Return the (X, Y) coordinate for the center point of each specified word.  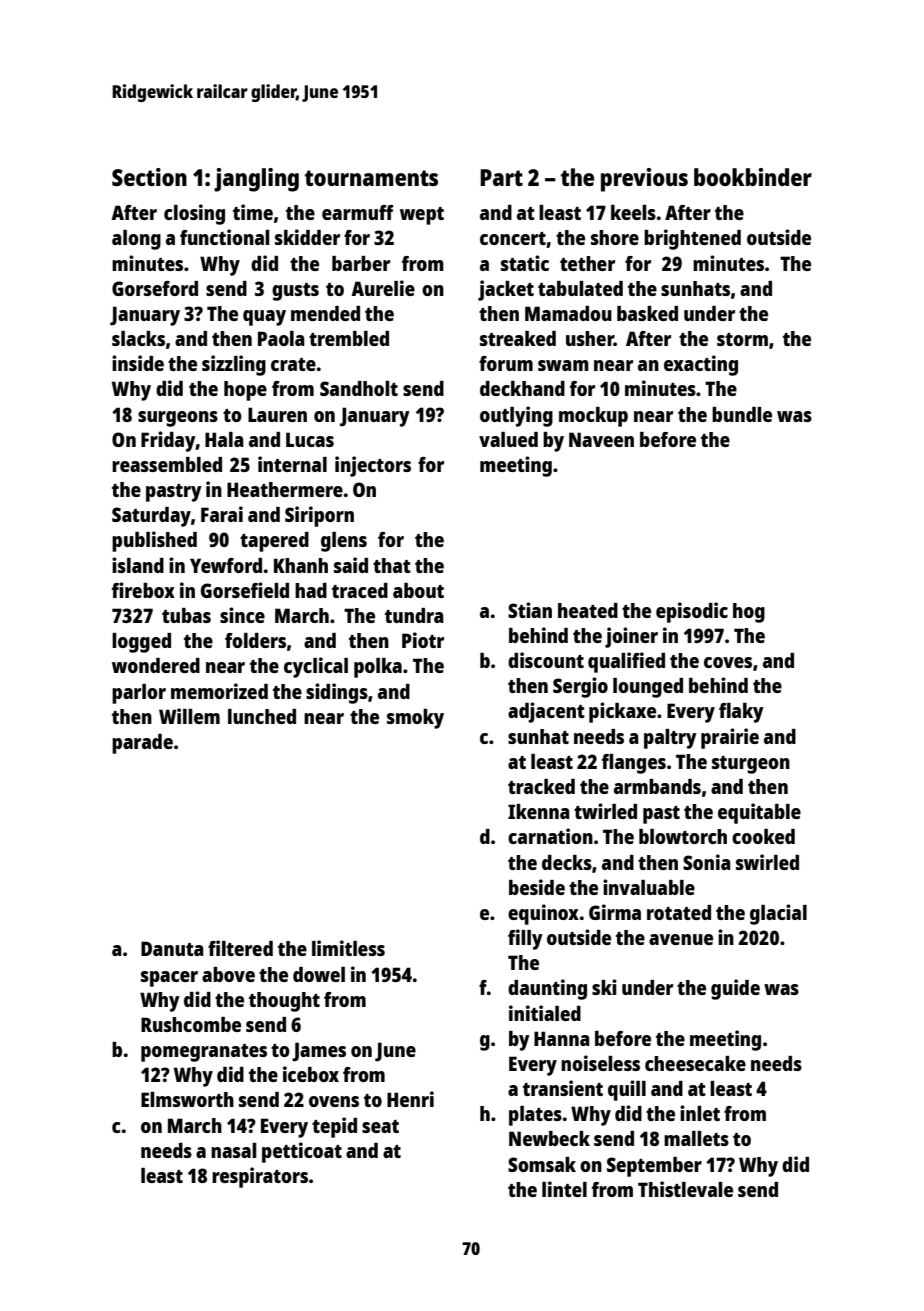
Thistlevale (685, 1189)
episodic (692, 612)
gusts (295, 292)
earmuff (358, 212)
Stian (530, 610)
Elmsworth (187, 1099)
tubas (186, 615)
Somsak (542, 1164)
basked (647, 313)
